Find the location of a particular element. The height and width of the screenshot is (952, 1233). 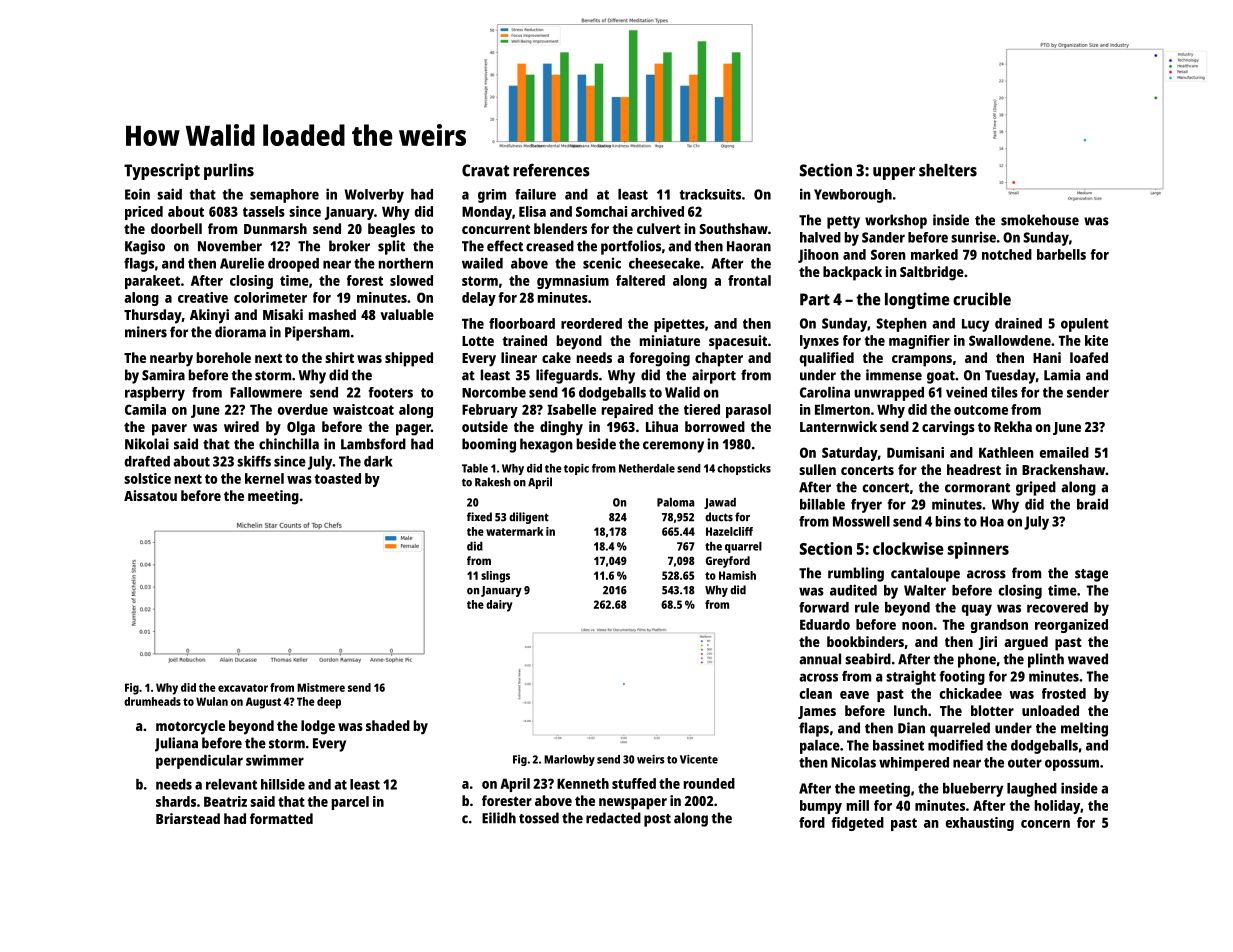

post is located at coordinates (657, 820).
